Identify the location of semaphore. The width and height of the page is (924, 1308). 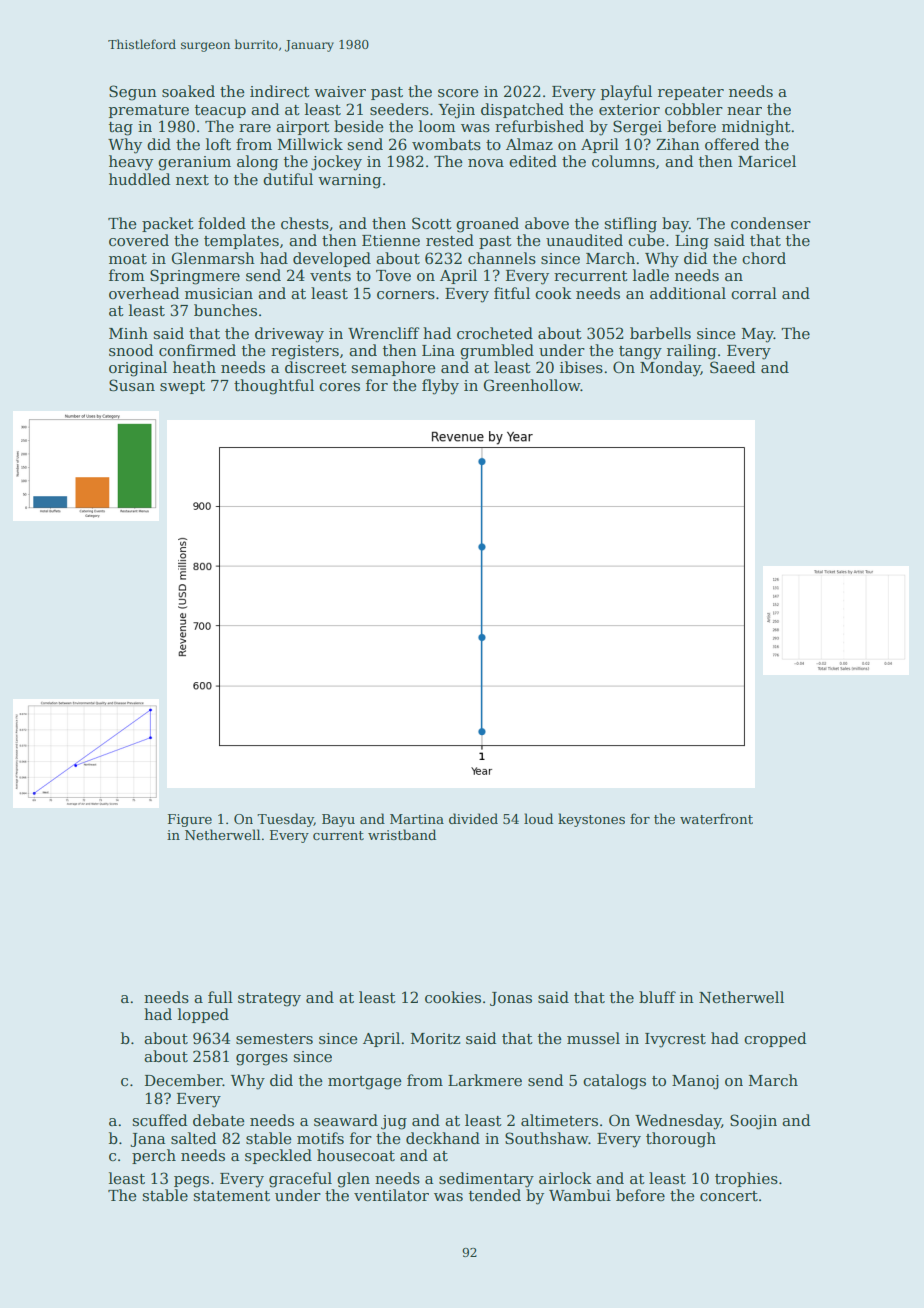
(393, 368).
